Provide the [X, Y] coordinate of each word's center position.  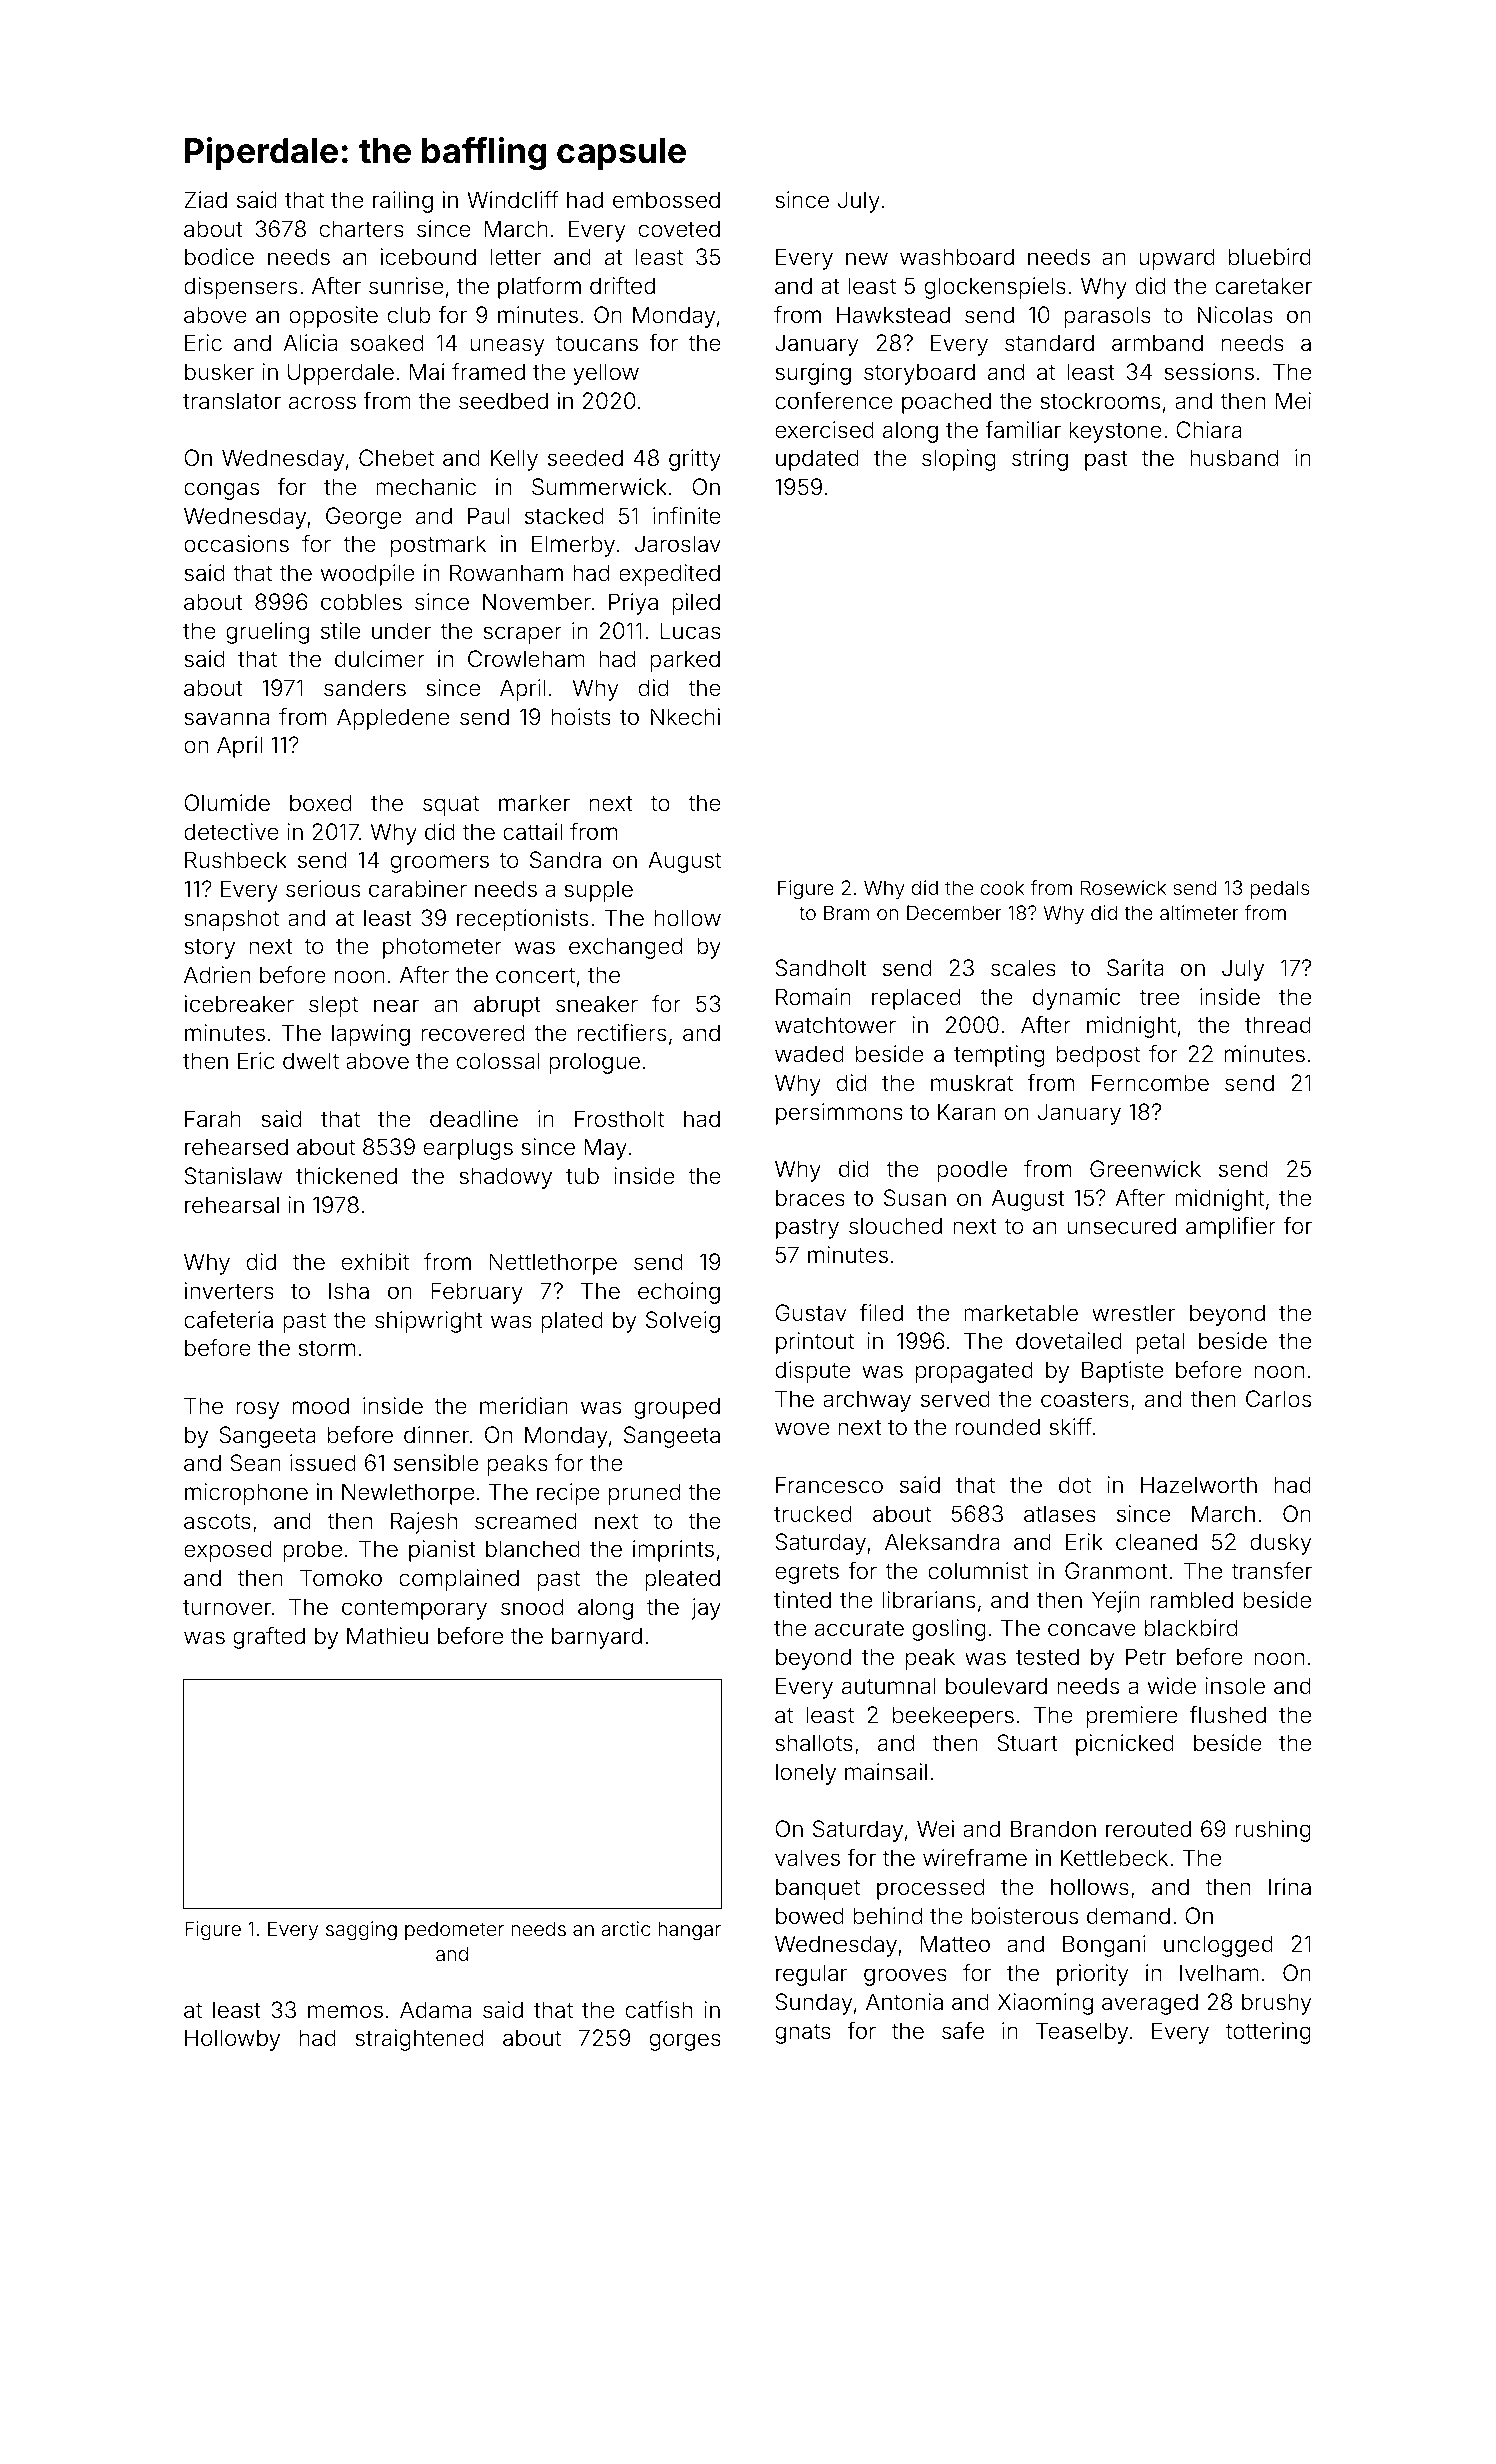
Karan [967, 1112]
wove [802, 1428]
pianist [442, 1551]
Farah [213, 1119]
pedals [1279, 889]
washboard [957, 257]
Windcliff [513, 200]
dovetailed [1069, 1341]
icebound [428, 257]
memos [345, 2012]
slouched [895, 1226]
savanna [226, 719]
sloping [958, 460]
